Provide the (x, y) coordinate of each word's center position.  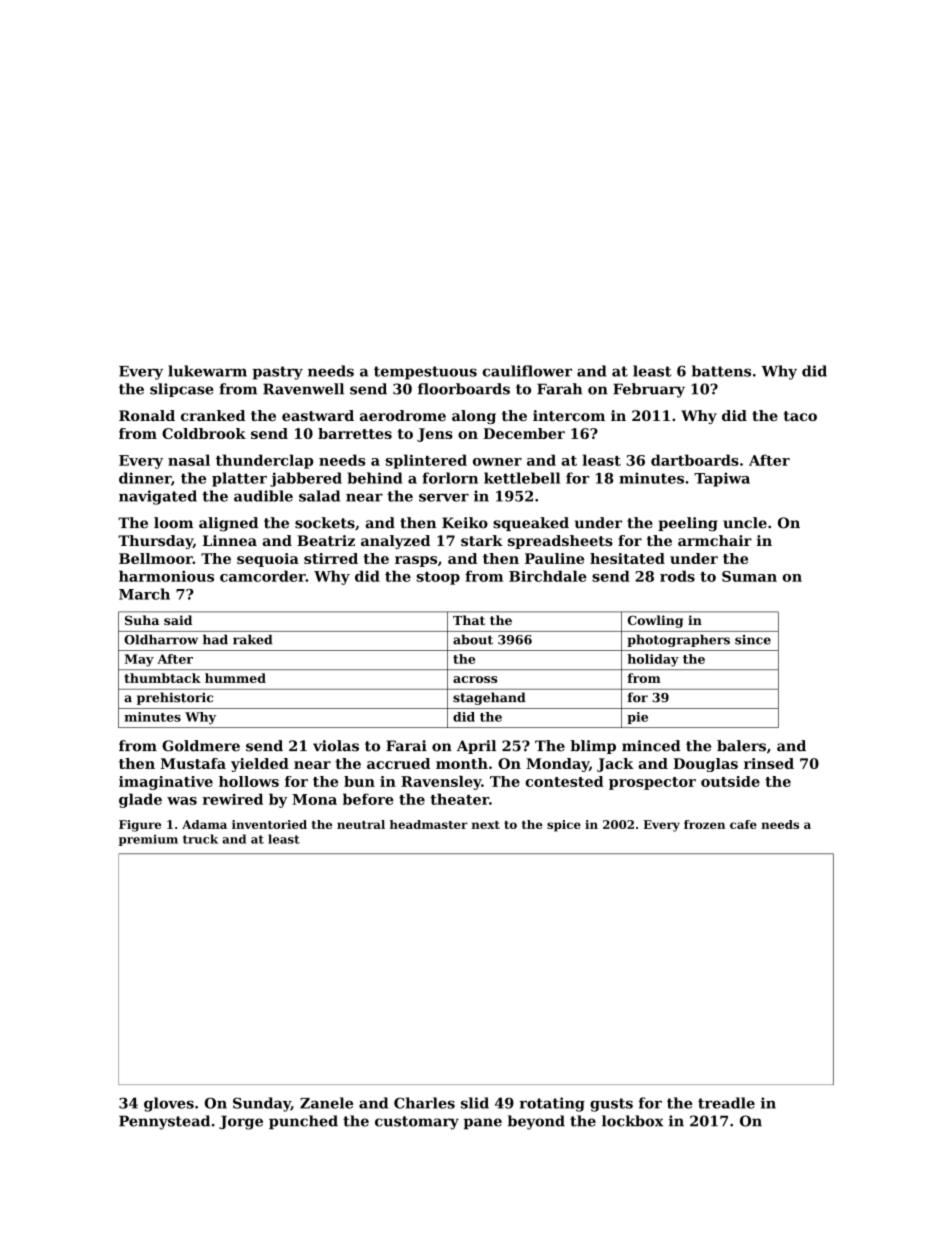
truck (200, 839)
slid (475, 1103)
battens (721, 371)
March (144, 594)
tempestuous (425, 373)
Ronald (147, 415)
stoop (438, 578)
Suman (749, 576)
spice (564, 826)
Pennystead (164, 1122)
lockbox (633, 1121)
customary (417, 1123)
